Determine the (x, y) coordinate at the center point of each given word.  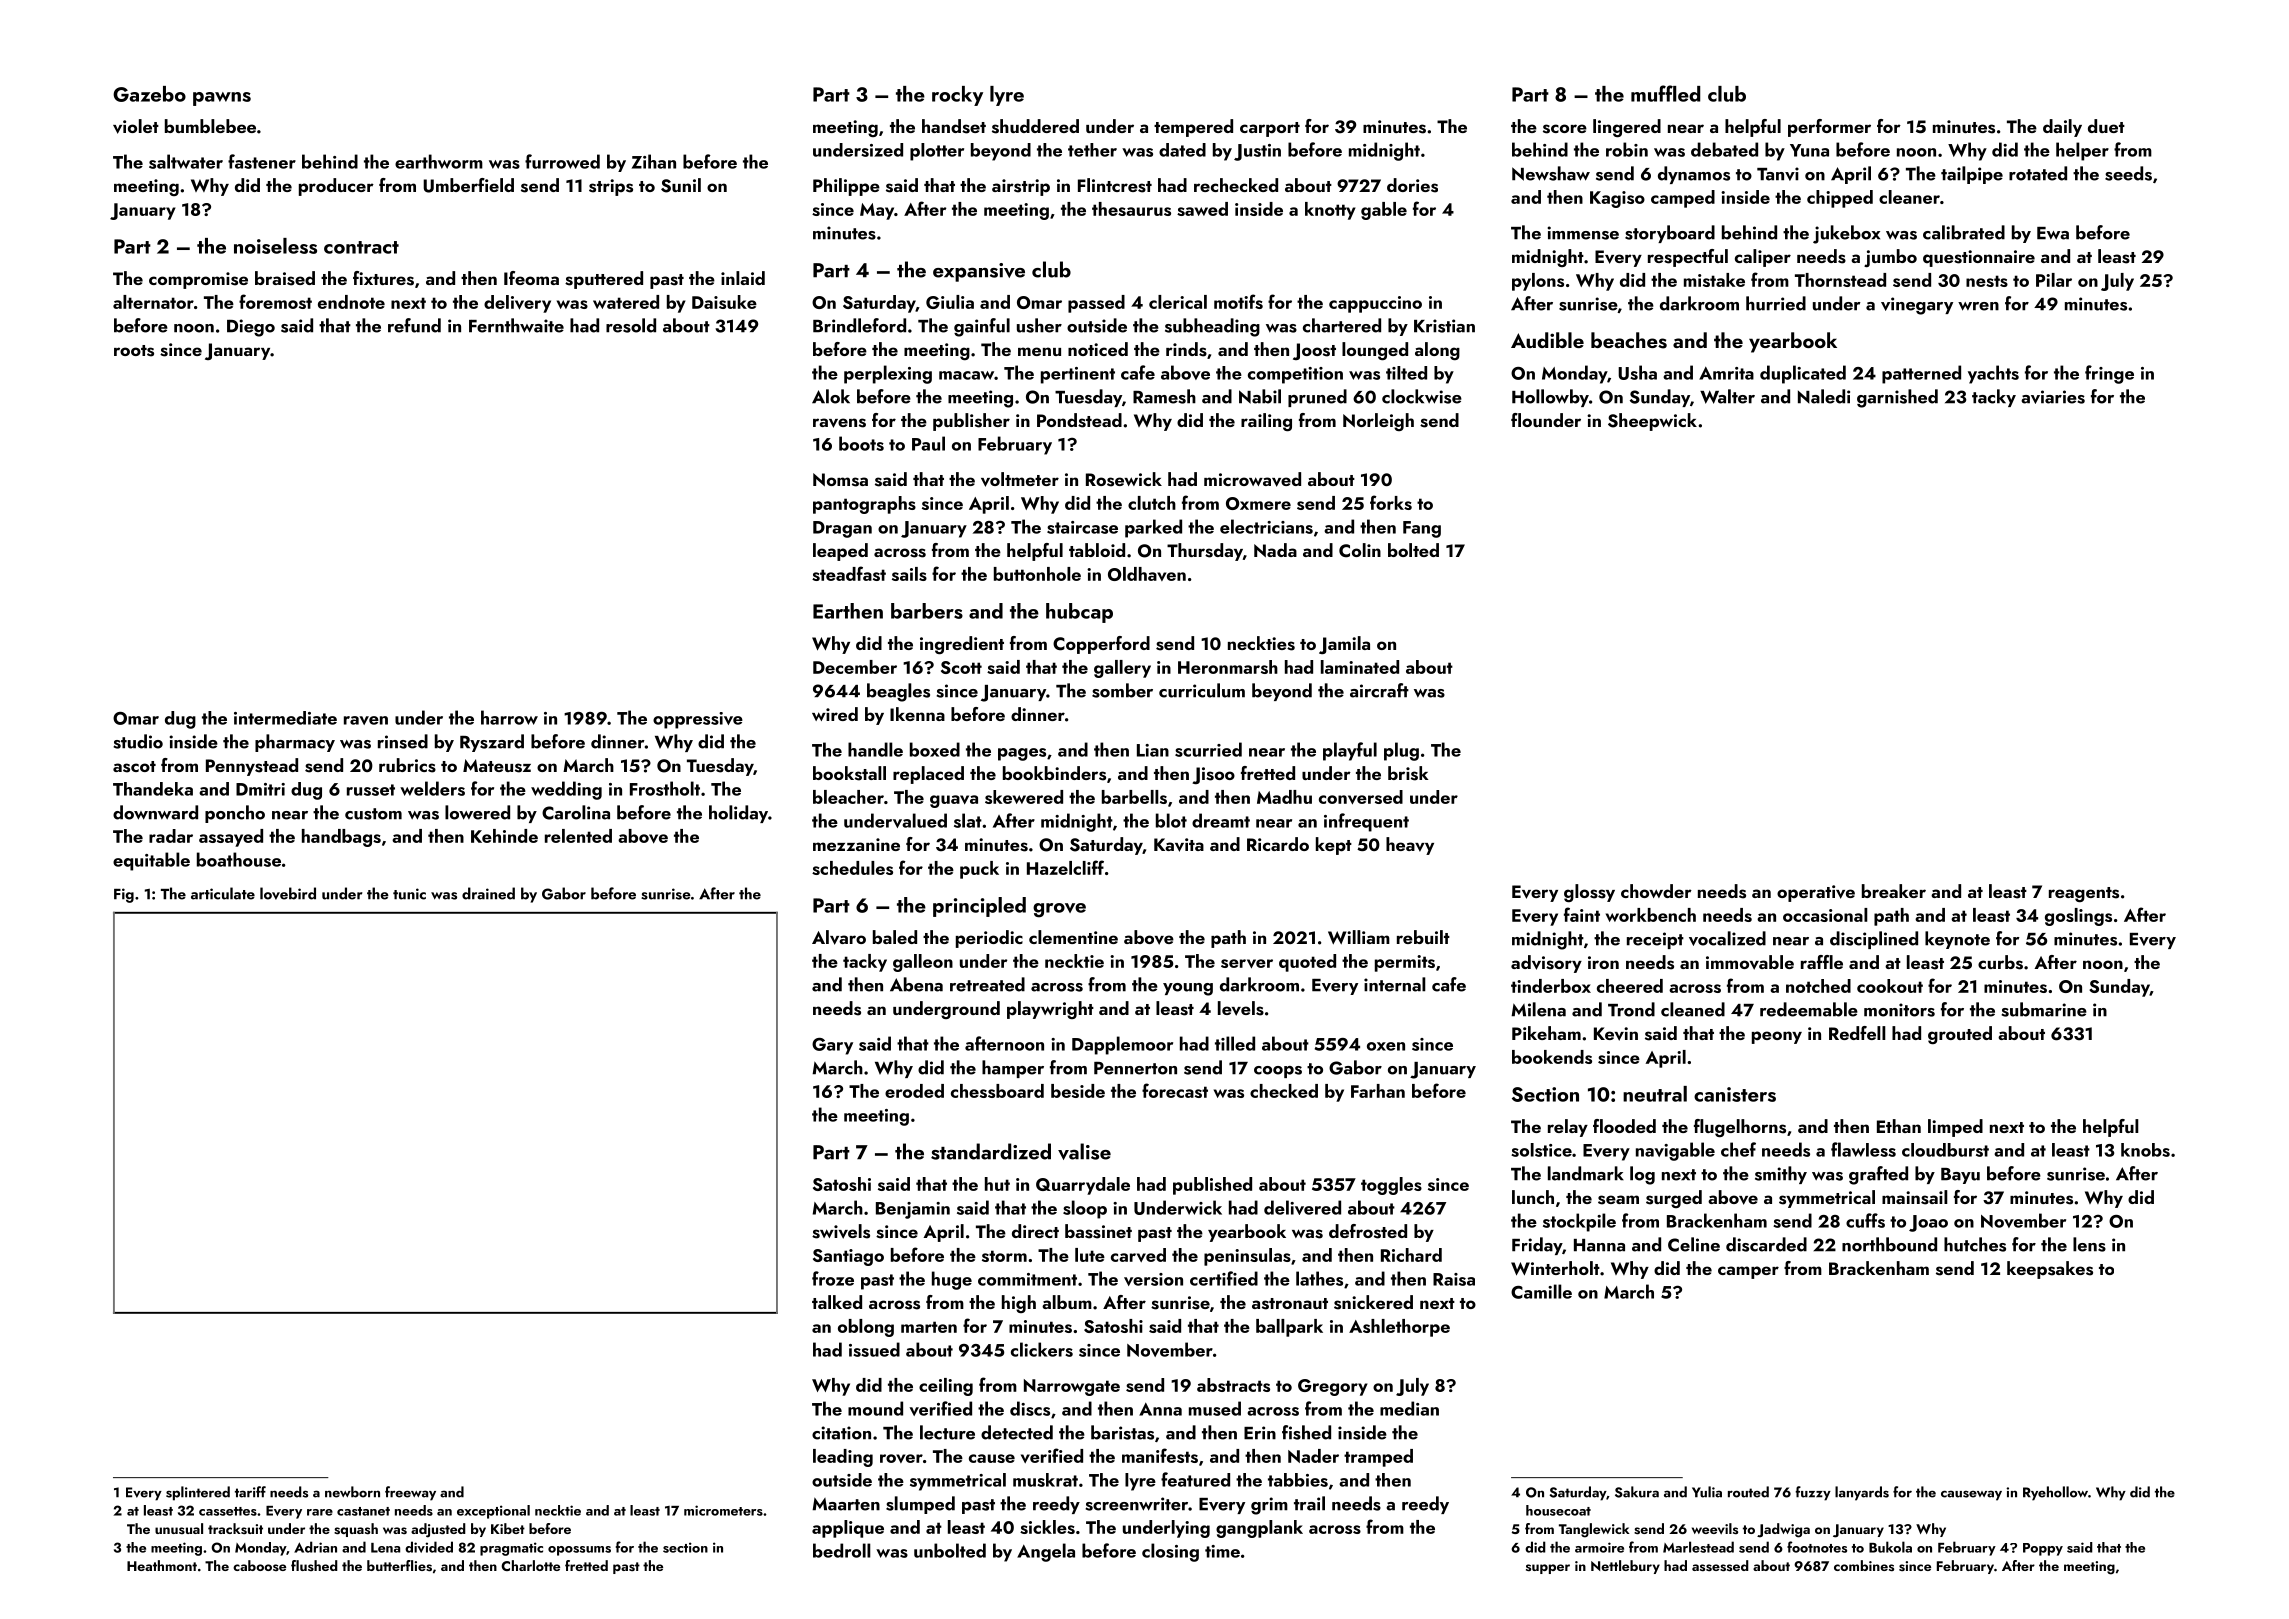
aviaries (2053, 397)
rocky (957, 96)
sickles (1047, 1527)
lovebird (288, 893)
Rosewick (1124, 479)
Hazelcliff (1065, 867)
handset (954, 126)
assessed (1720, 1566)
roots (134, 351)
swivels (841, 1231)
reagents (2084, 894)
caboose (259, 1565)
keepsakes (2050, 1270)
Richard (1411, 1255)
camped (1683, 199)
